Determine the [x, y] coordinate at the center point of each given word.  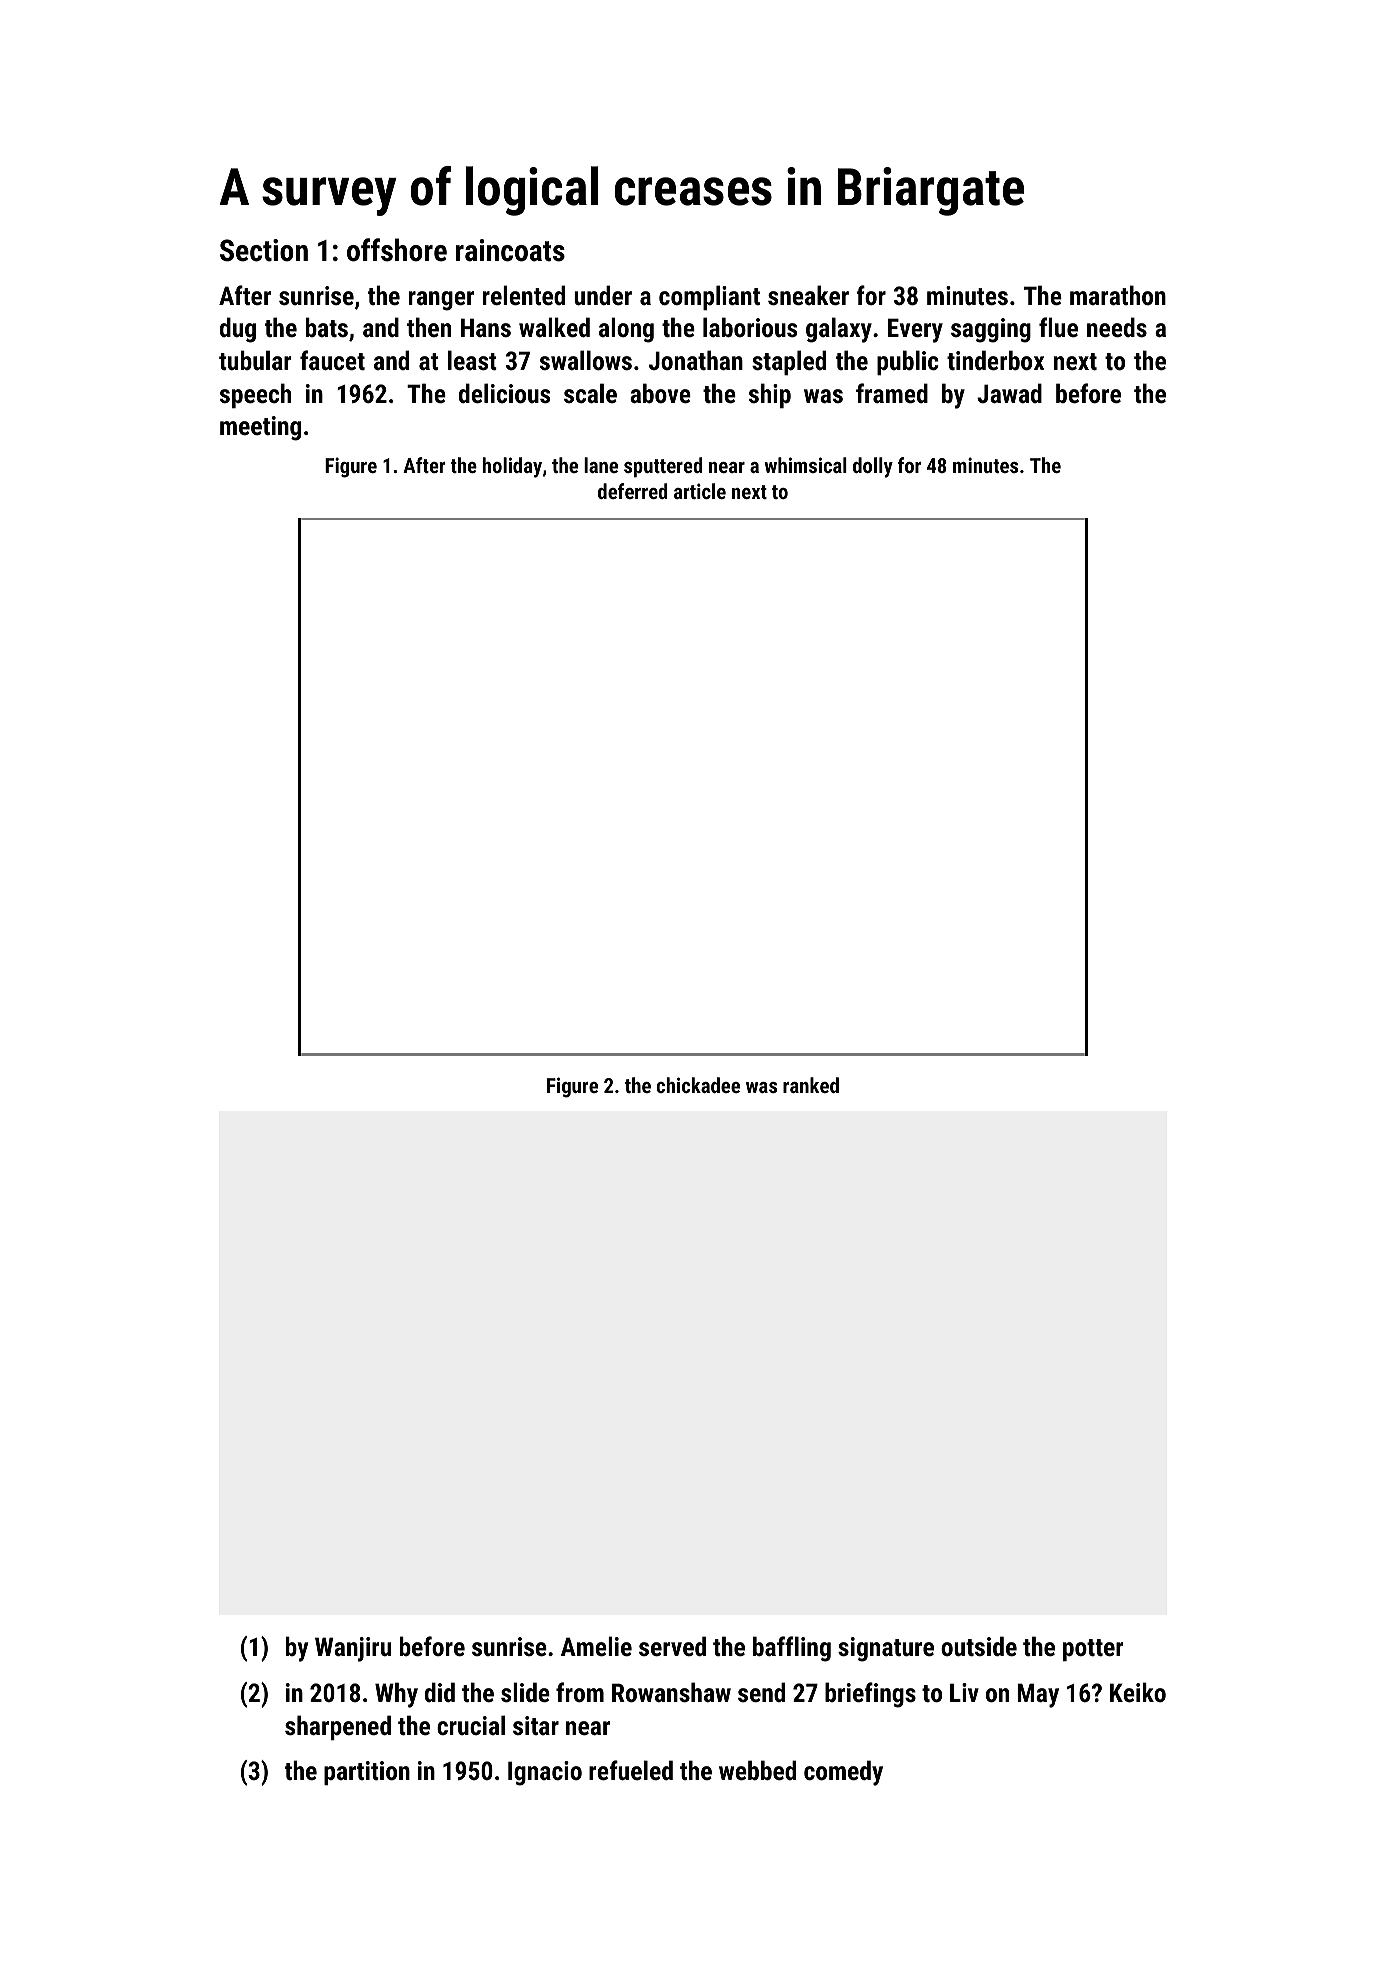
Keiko [1138, 1692]
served [672, 1646]
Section [264, 250]
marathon [1118, 295]
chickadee [698, 1085]
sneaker [808, 295]
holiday [512, 467]
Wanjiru [353, 1649]
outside [979, 1646]
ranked [811, 1085]
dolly [873, 467]
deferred [633, 491]
